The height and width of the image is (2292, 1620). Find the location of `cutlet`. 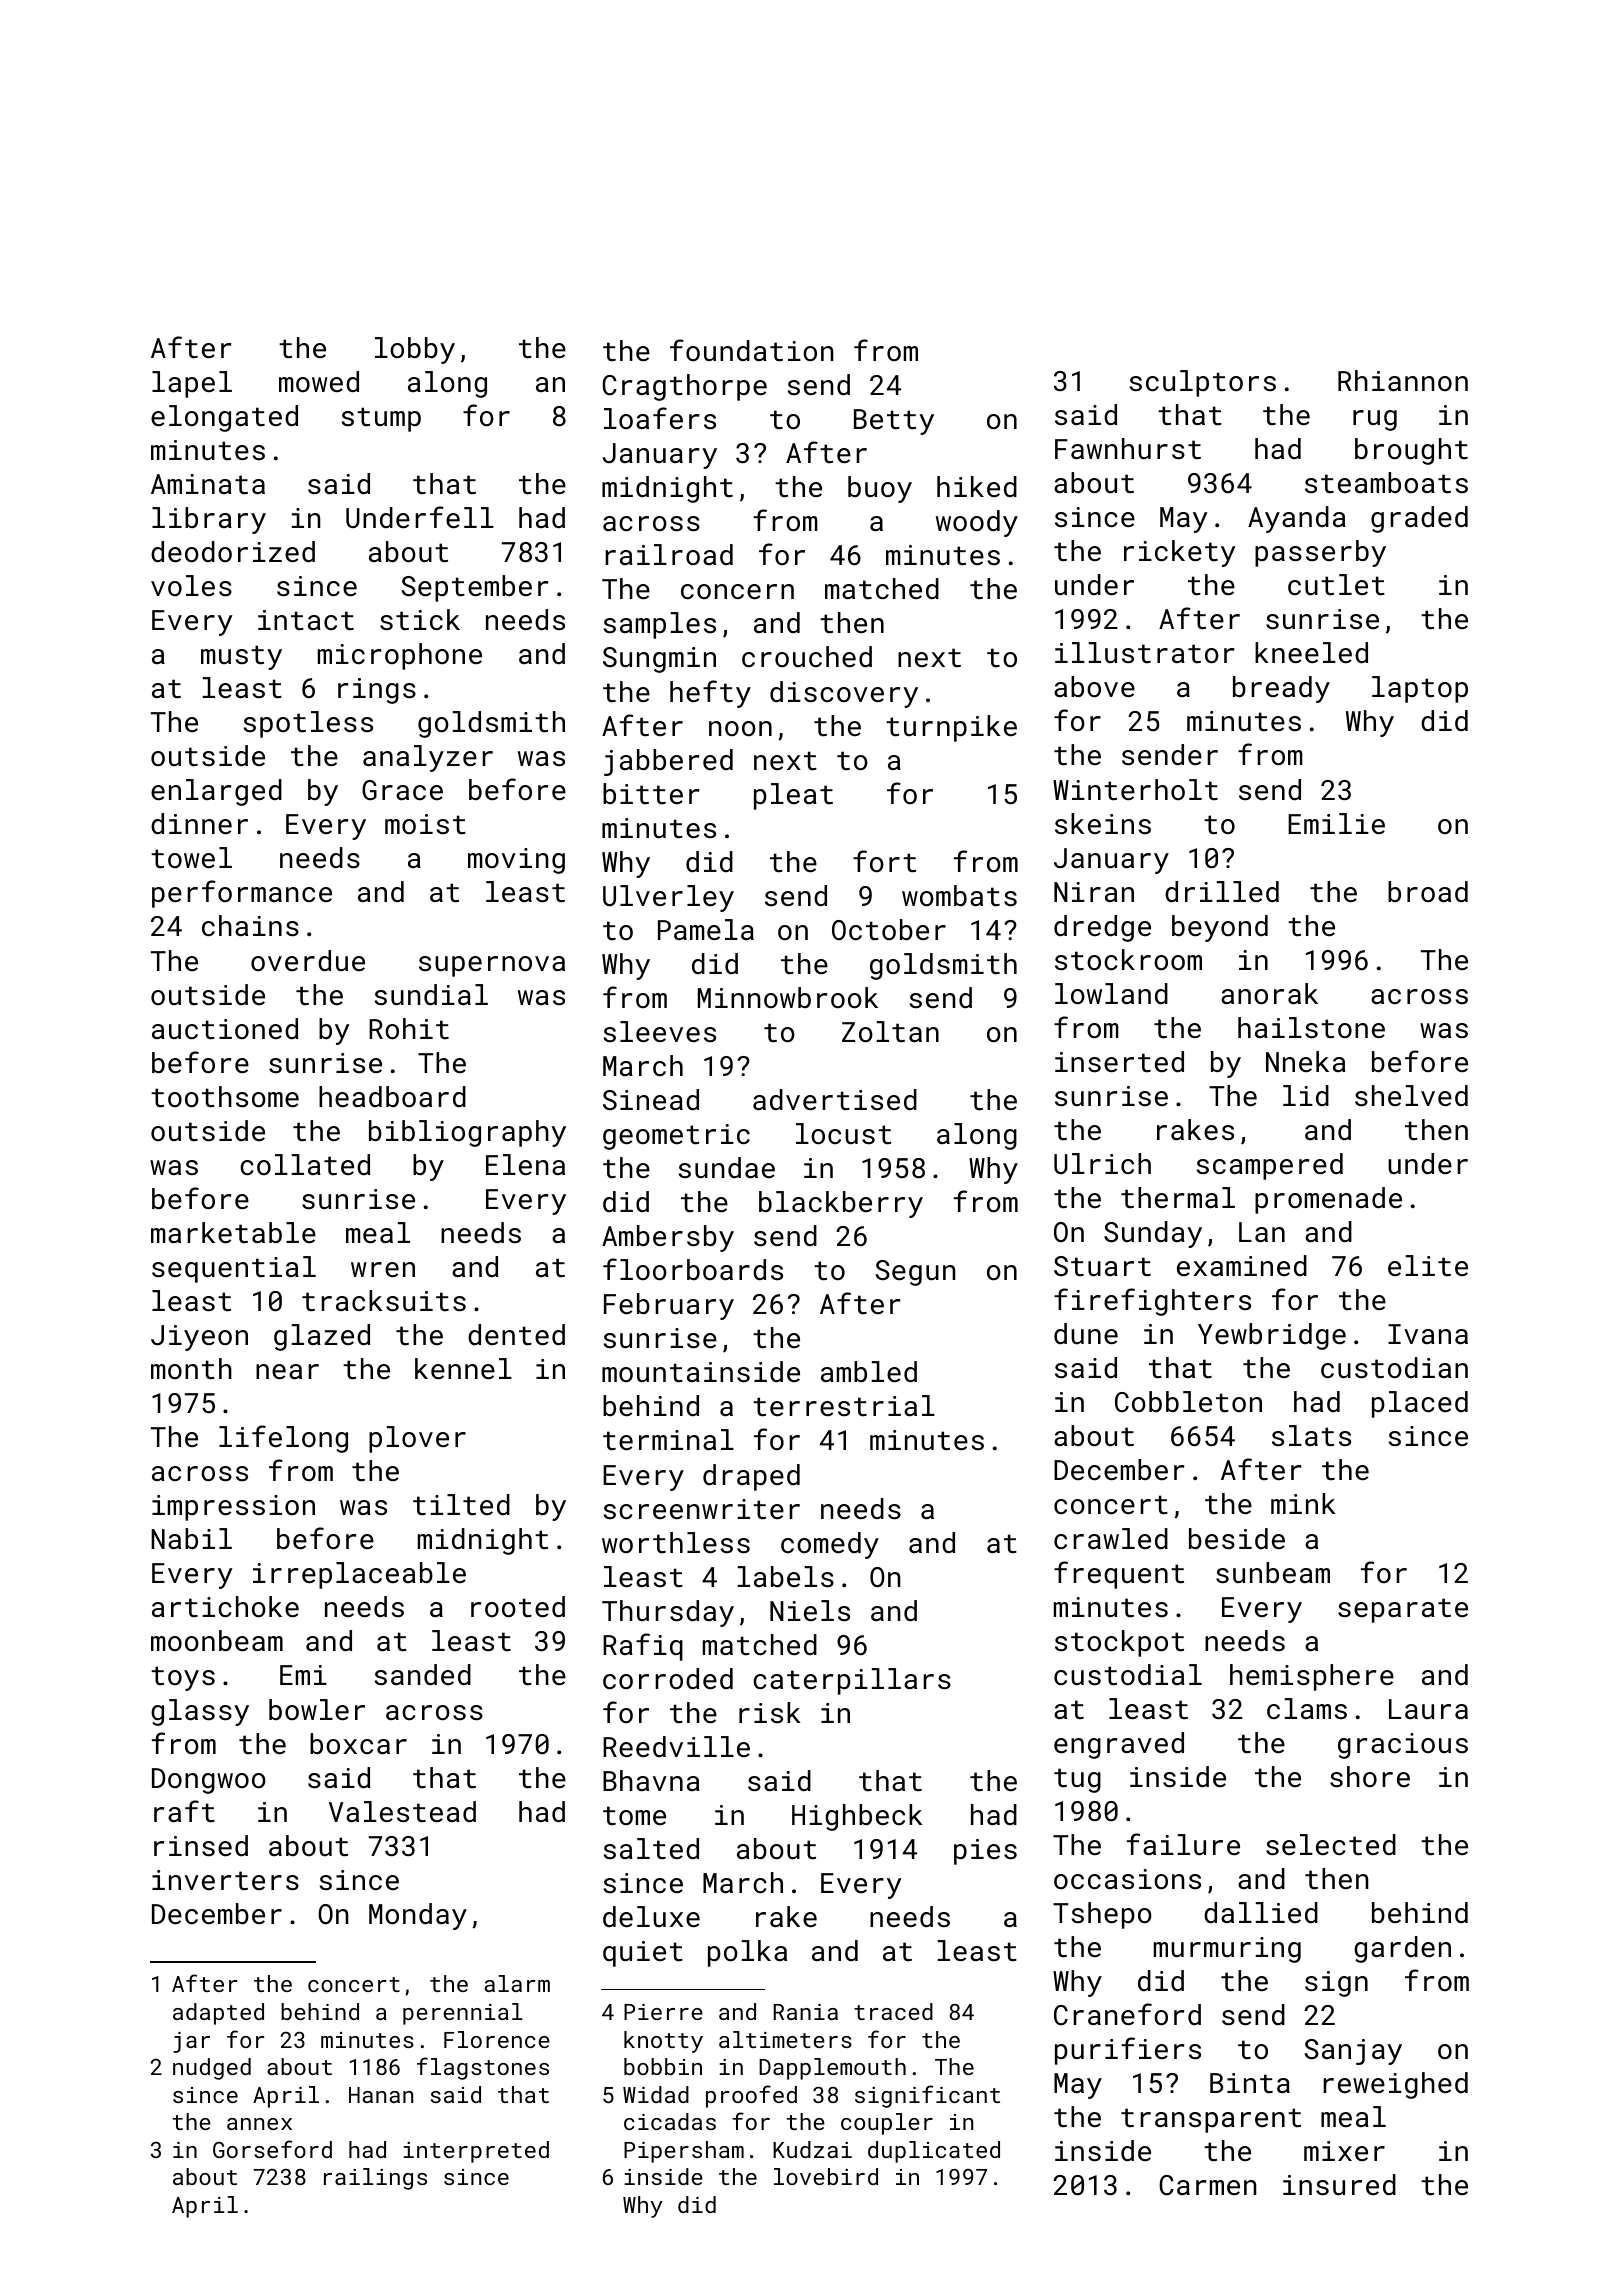

cutlet is located at coordinates (1336, 585).
